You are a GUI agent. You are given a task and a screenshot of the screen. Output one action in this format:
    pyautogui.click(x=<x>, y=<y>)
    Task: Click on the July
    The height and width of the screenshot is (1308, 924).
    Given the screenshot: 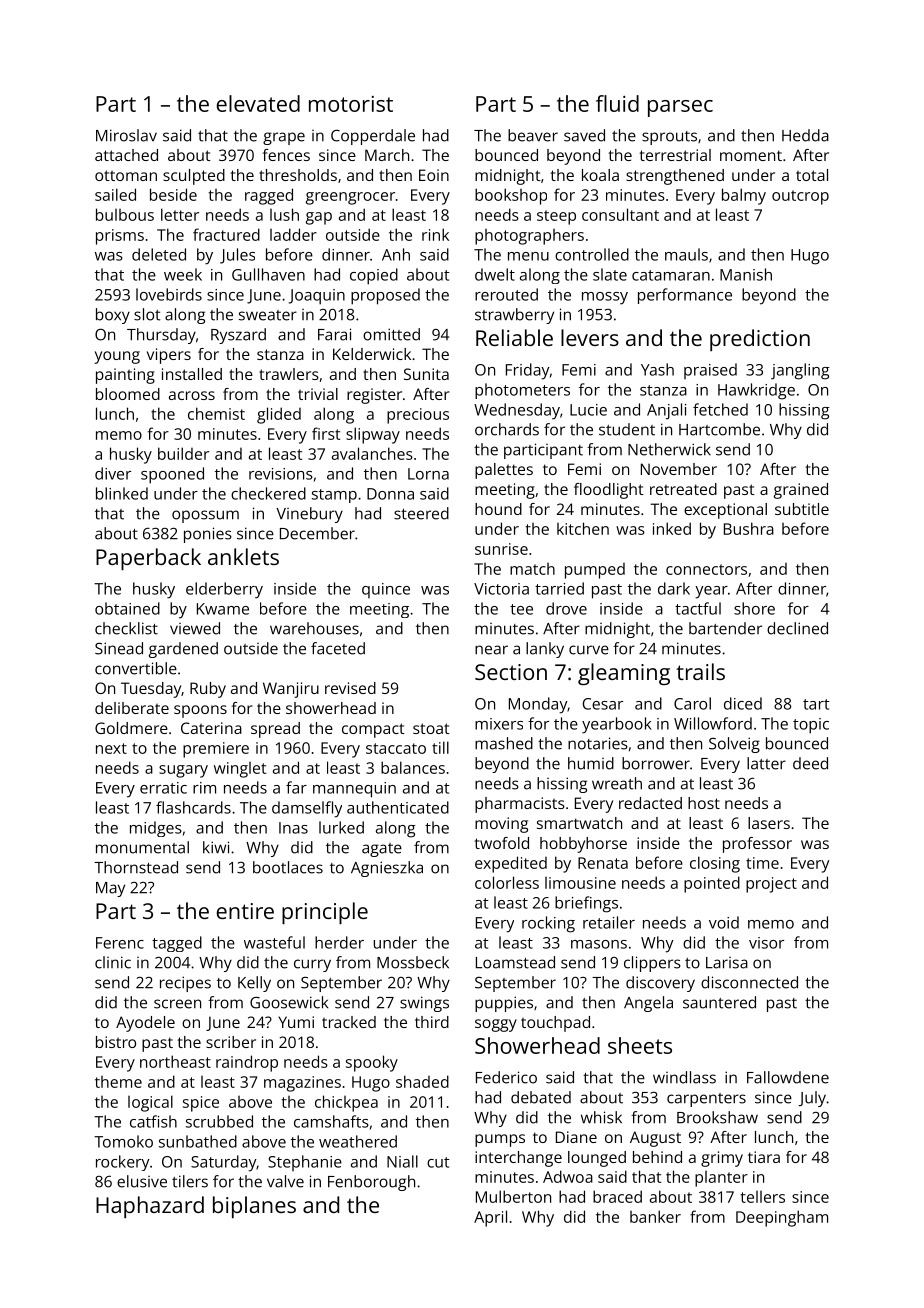 What is the action you would take?
    pyautogui.click(x=812, y=1099)
